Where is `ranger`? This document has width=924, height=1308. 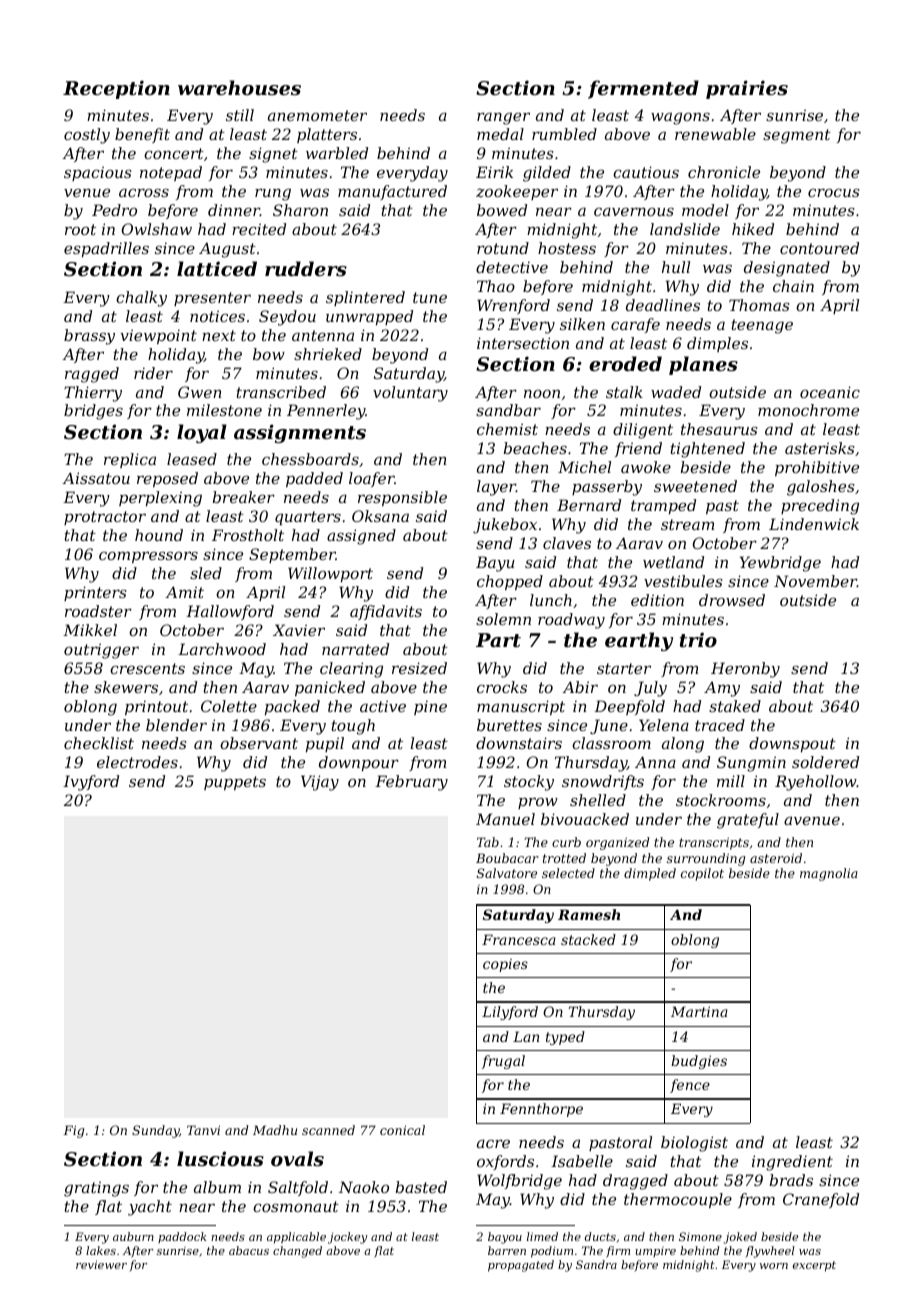 ranger is located at coordinates (503, 118).
